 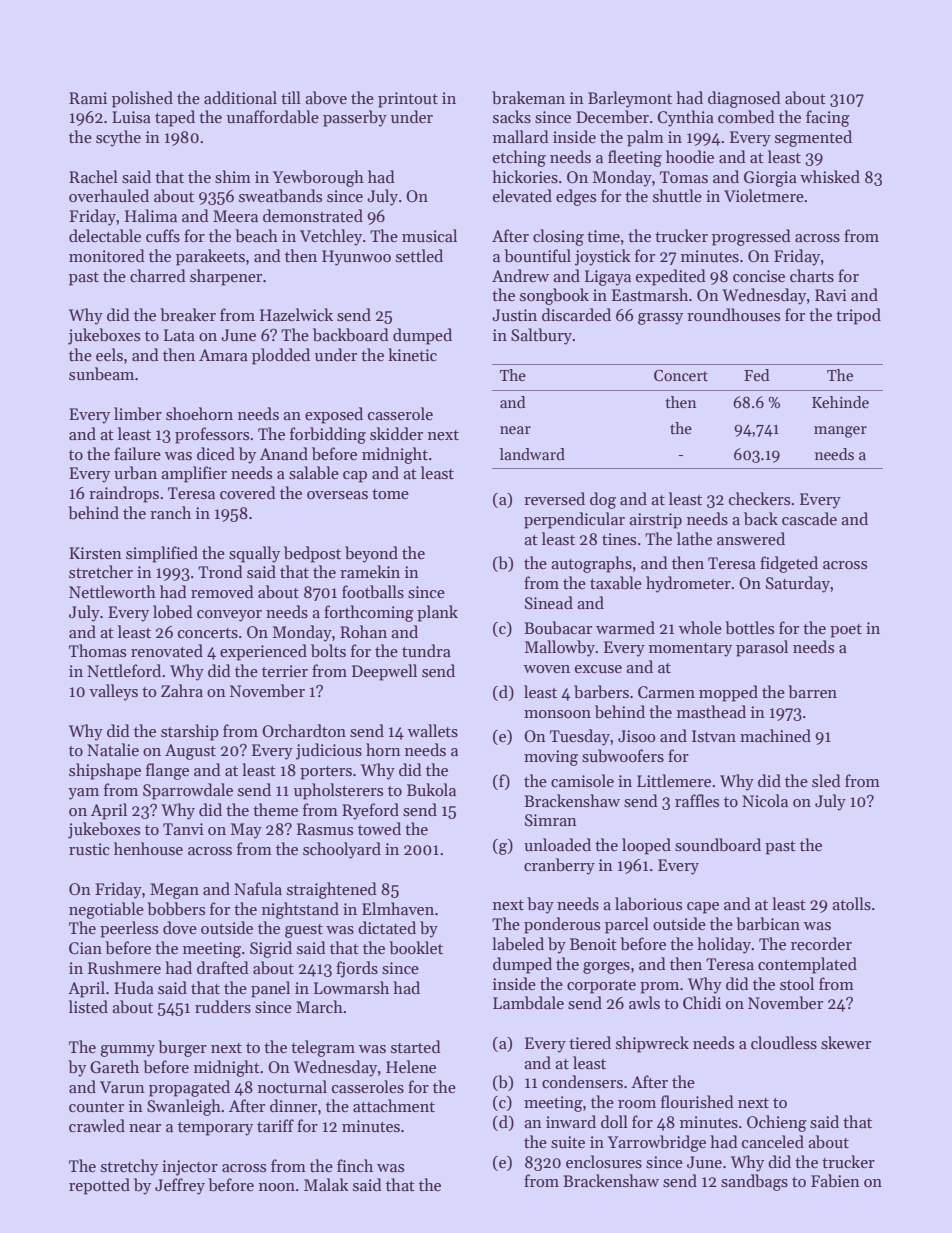 I want to click on lobed, so click(x=173, y=611).
